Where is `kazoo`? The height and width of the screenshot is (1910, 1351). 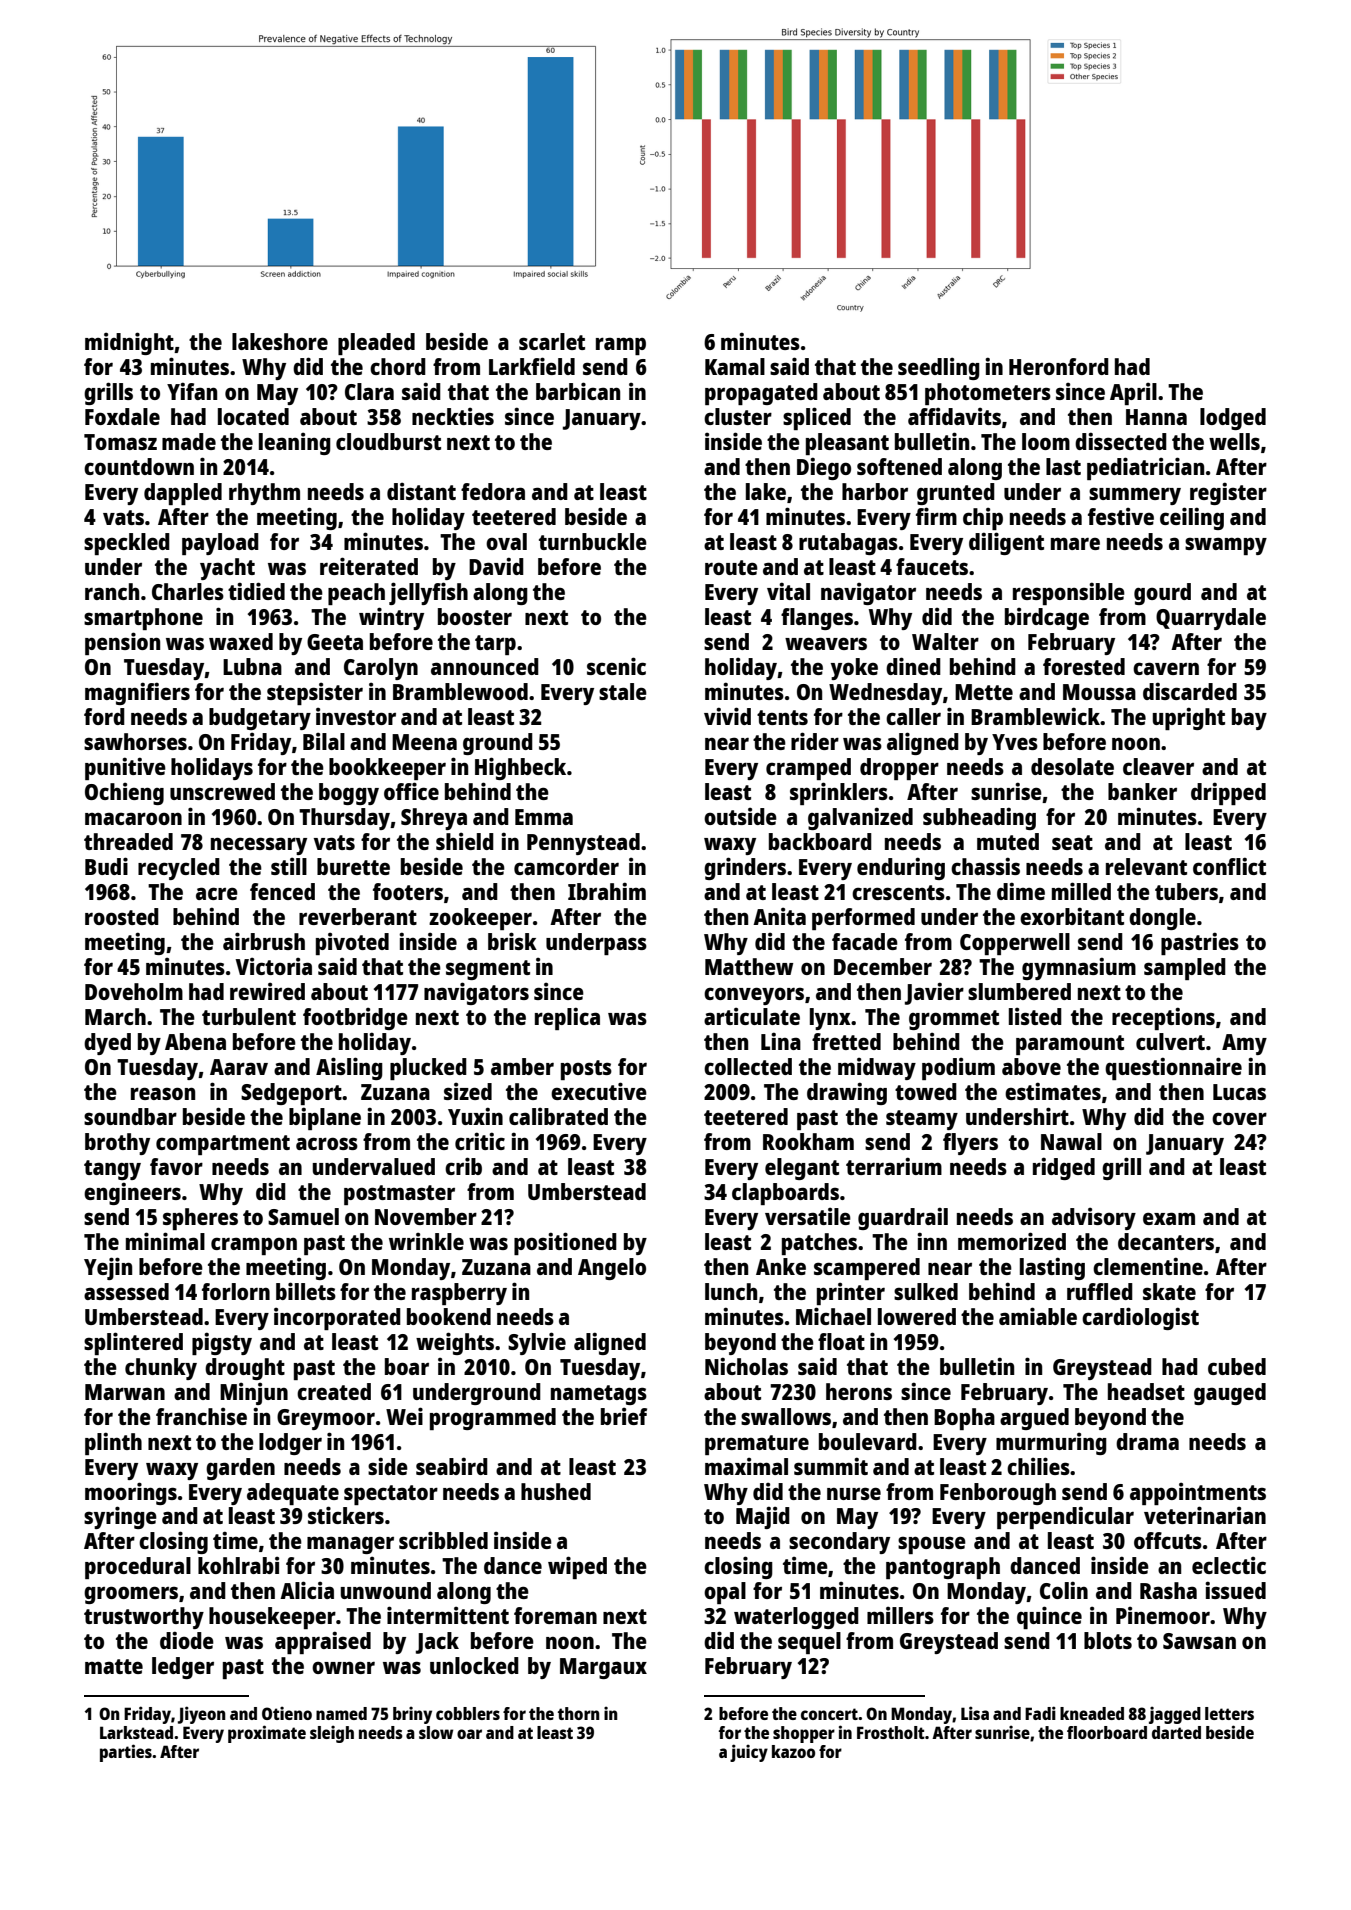 kazoo is located at coordinates (793, 1751).
